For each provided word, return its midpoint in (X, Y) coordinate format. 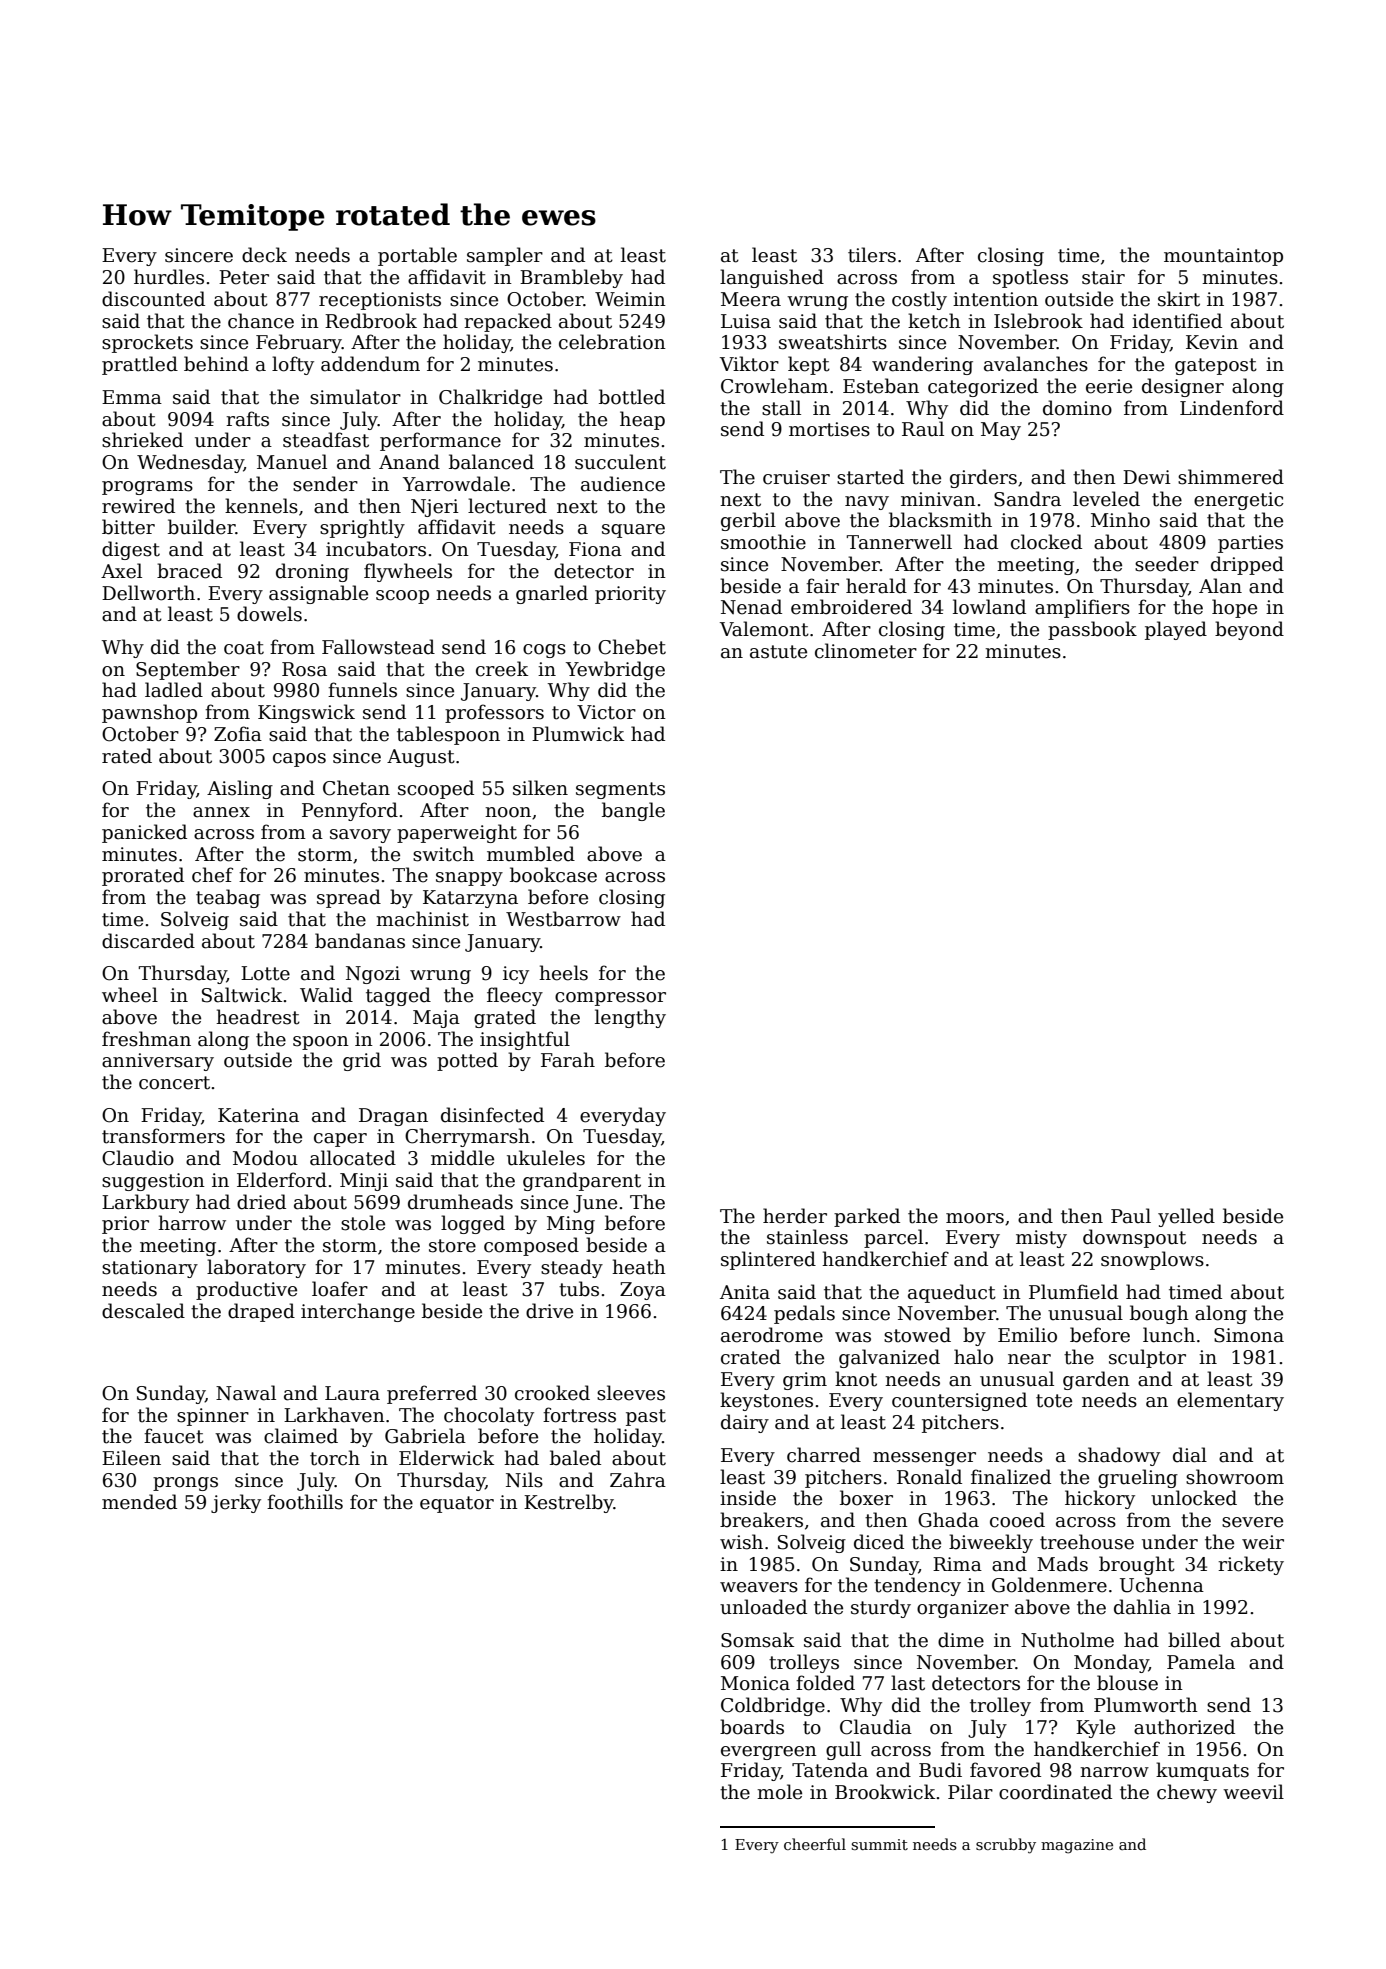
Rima (957, 1564)
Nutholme (1067, 1640)
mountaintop (1223, 257)
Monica (755, 1683)
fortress (579, 1415)
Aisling (240, 789)
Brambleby (571, 278)
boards (752, 1727)
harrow (192, 1223)
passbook (1092, 630)
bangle (633, 811)
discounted (153, 299)
